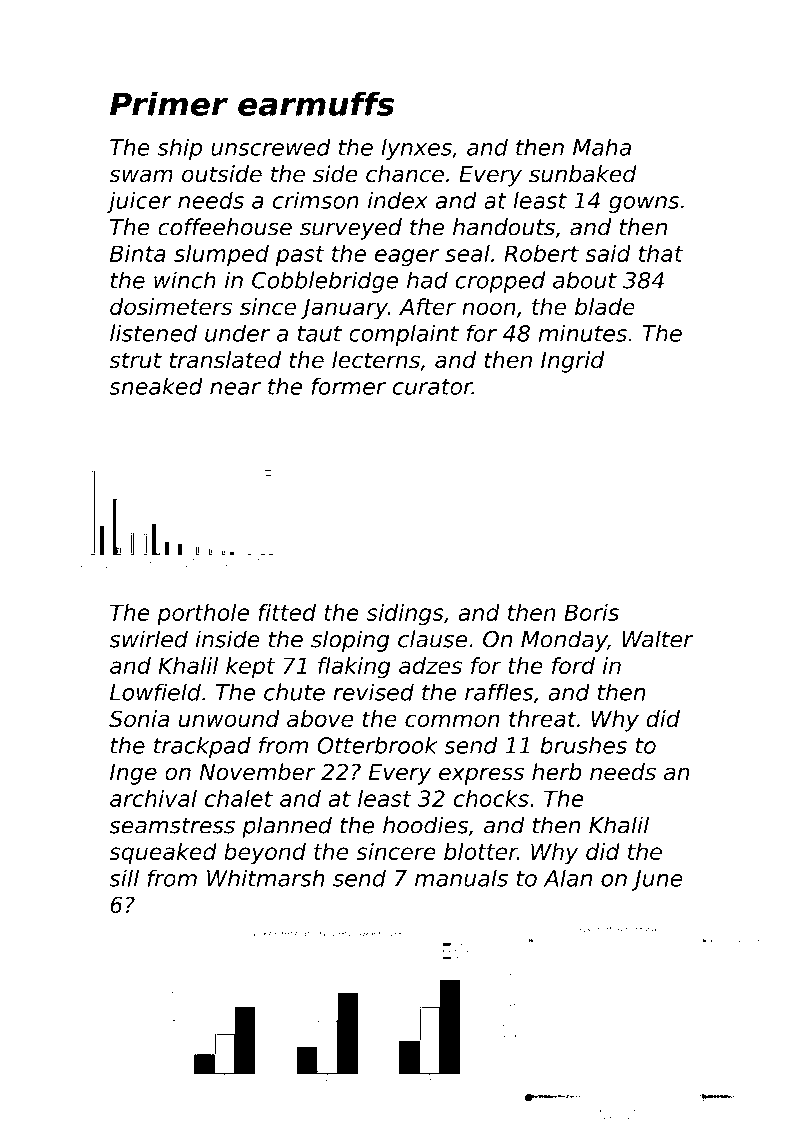  What do you see at coordinates (139, 202) in the screenshot?
I see `juicer` at bounding box center [139, 202].
